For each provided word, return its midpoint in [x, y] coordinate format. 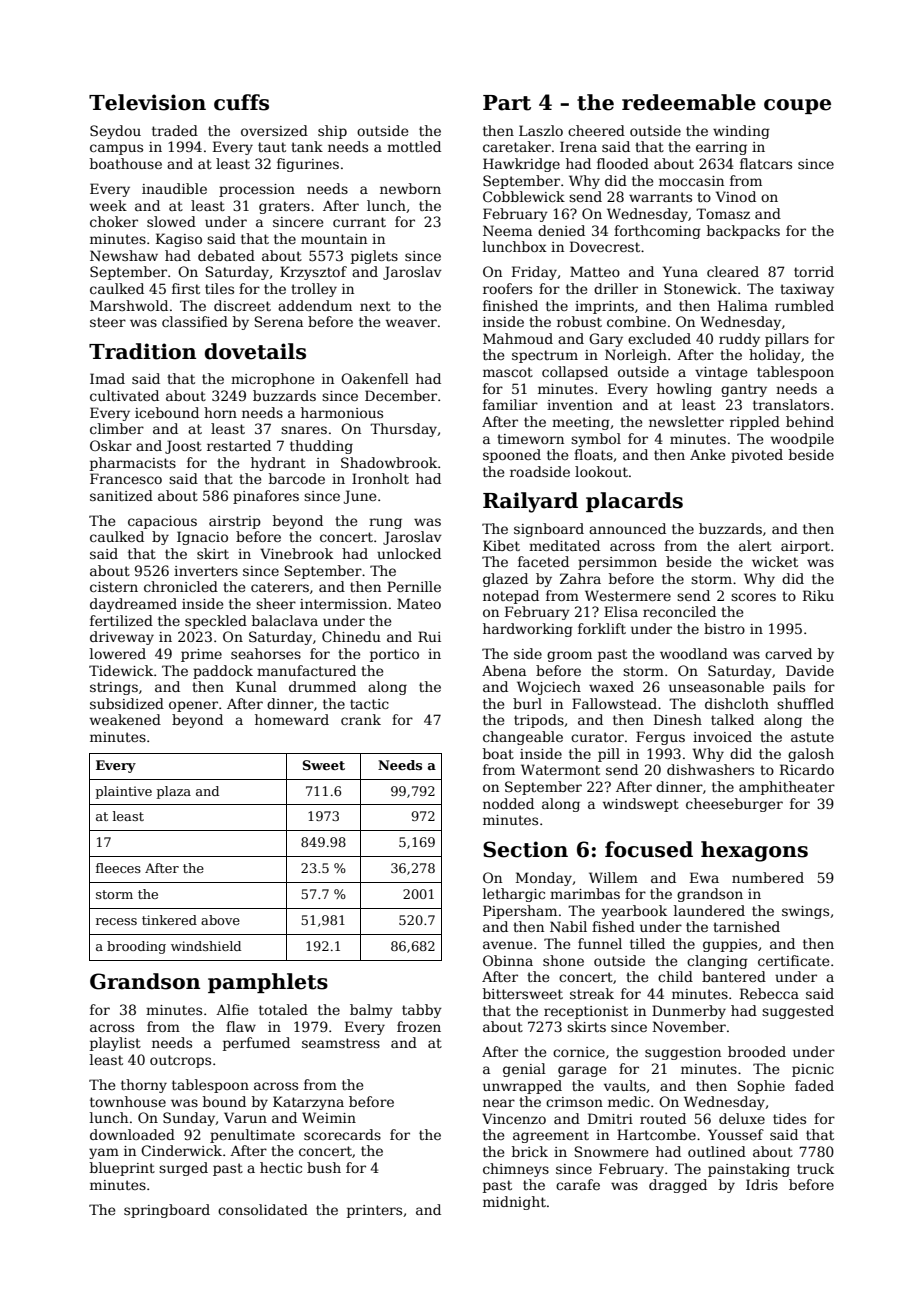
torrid [814, 271]
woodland [694, 653]
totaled [283, 1009]
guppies [730, 945]
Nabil [568, 926]
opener [193, 706]
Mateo [419, 603]
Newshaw [124, 255]
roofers [507, 288]
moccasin [691, 181]
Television [147, 102]
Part [507, 103]
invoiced [722, 736]
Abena [504, 670]
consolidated [263, 1209]
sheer [276, 603]
